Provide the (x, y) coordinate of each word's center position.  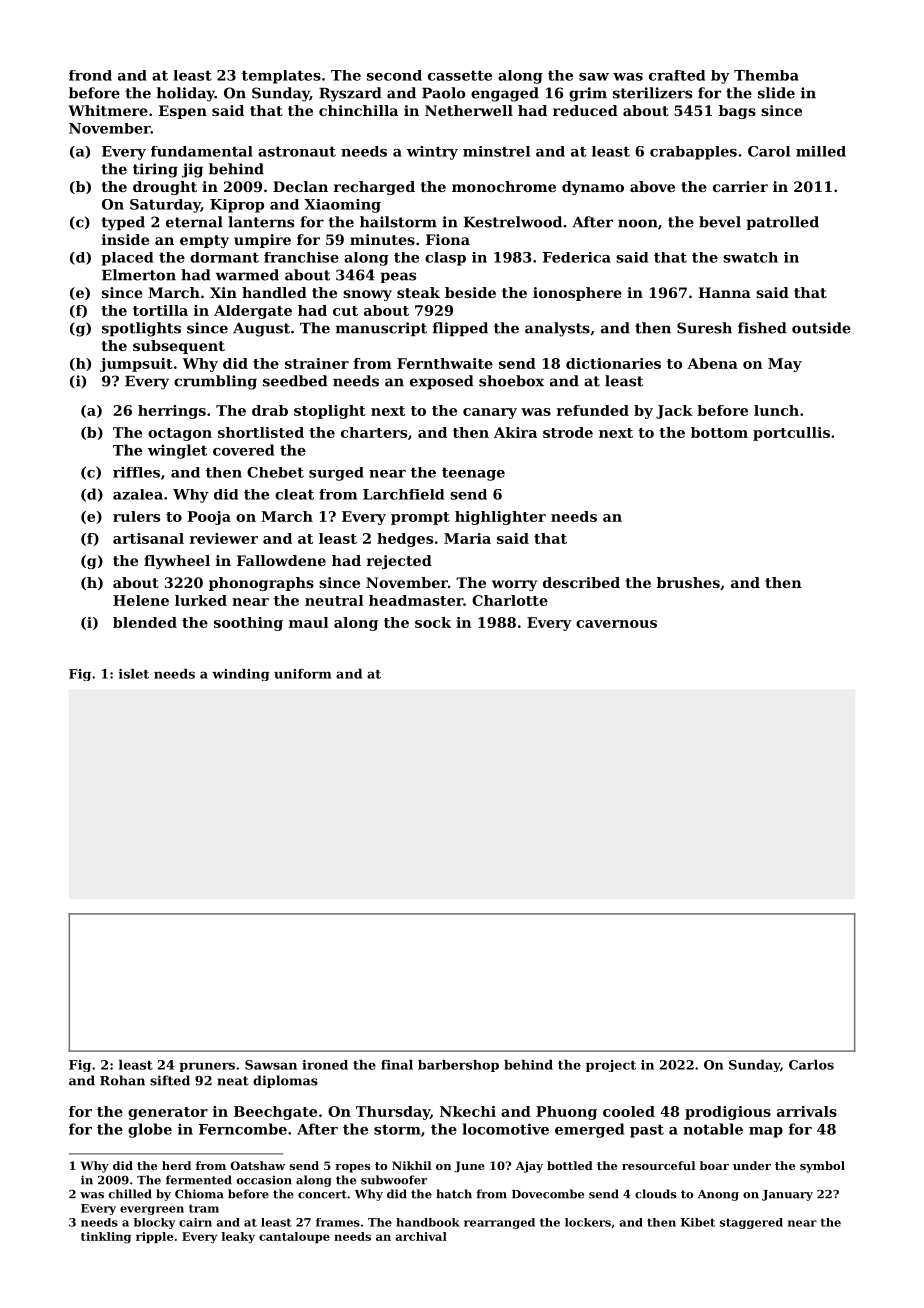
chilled (130, 1194)
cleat (294, 494)
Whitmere (108, 110)
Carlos (811, 1065)
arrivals (807, 1111)
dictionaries (613, 363)
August (261, 330)
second (394, 75)
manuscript (381, 329)
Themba (766, 75)
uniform (302, 674)
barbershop (458, 1066)
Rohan (122, 1080)
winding (240, 675)
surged (336, 474)
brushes (688, 582)
